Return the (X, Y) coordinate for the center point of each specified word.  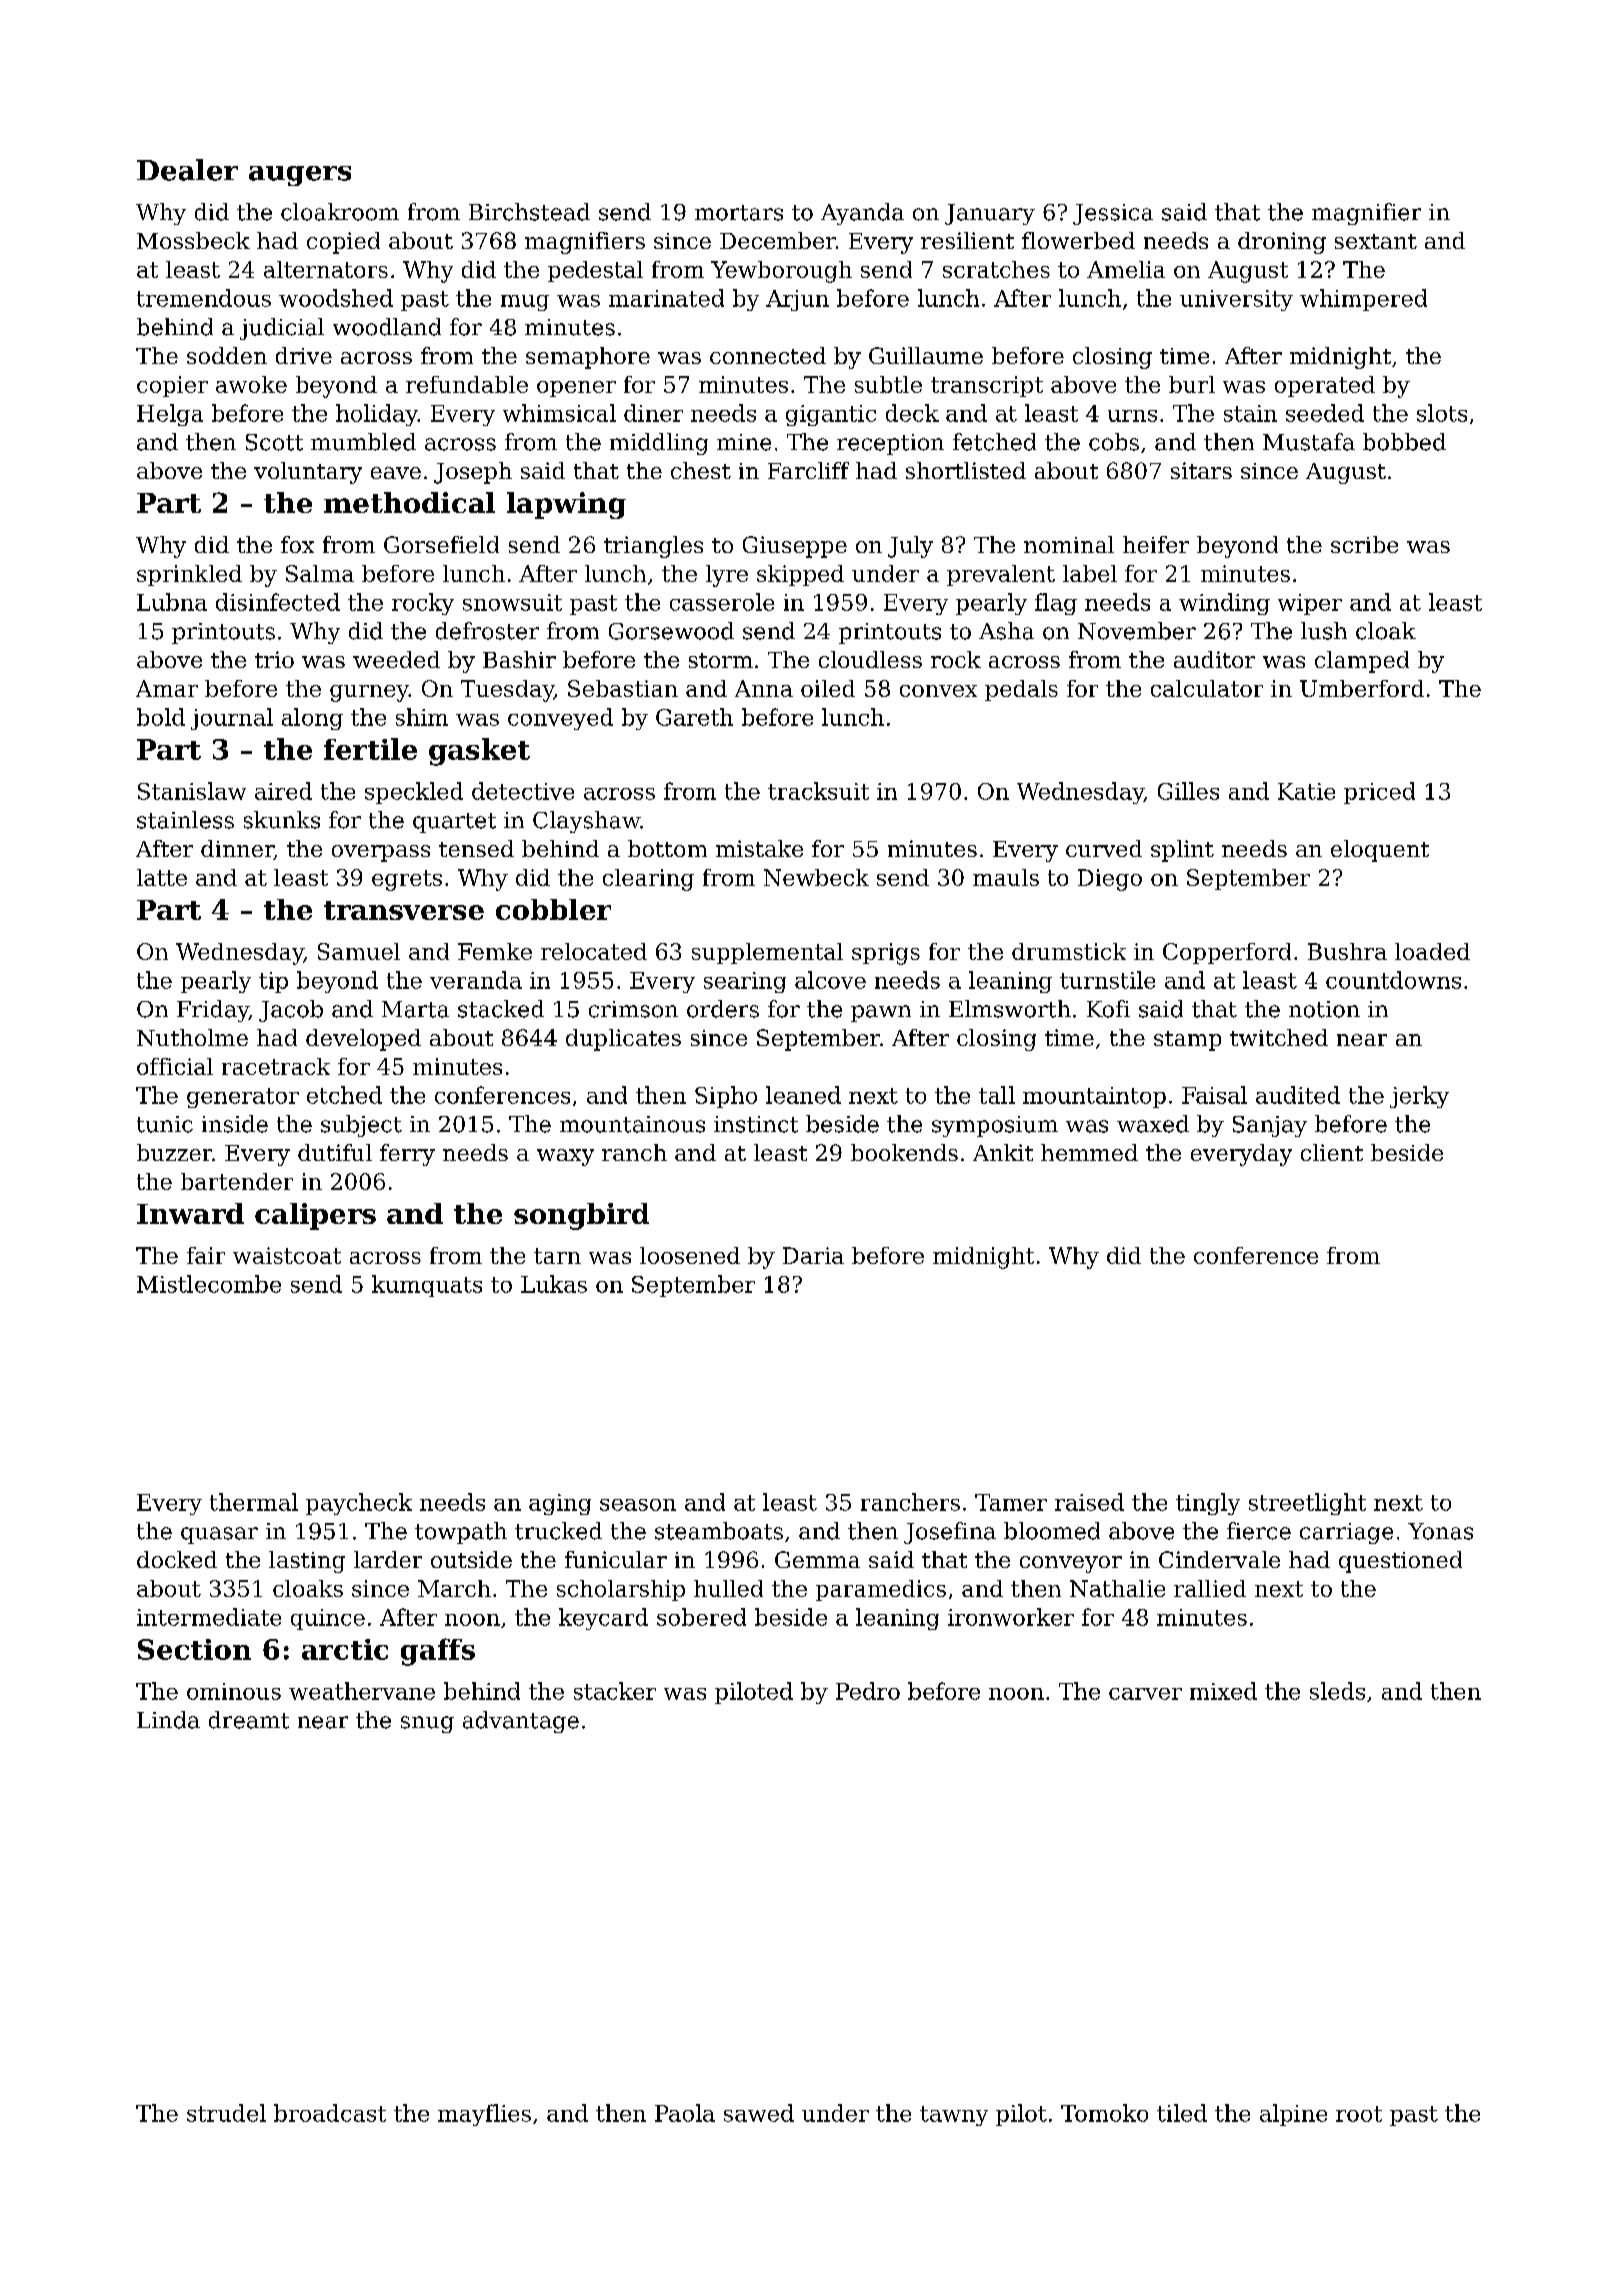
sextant (1376, 241)
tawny (954, 2116)
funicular (616, 1559)
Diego (1110, 880)
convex (938, 691)
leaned (803, 1095)
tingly (1208, 1504)
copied (343, 243)
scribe (1364, 544)
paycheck (359, 1504)
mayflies (484, 2115)
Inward (190, 1213)
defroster (487, 631)
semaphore (588, 358)
